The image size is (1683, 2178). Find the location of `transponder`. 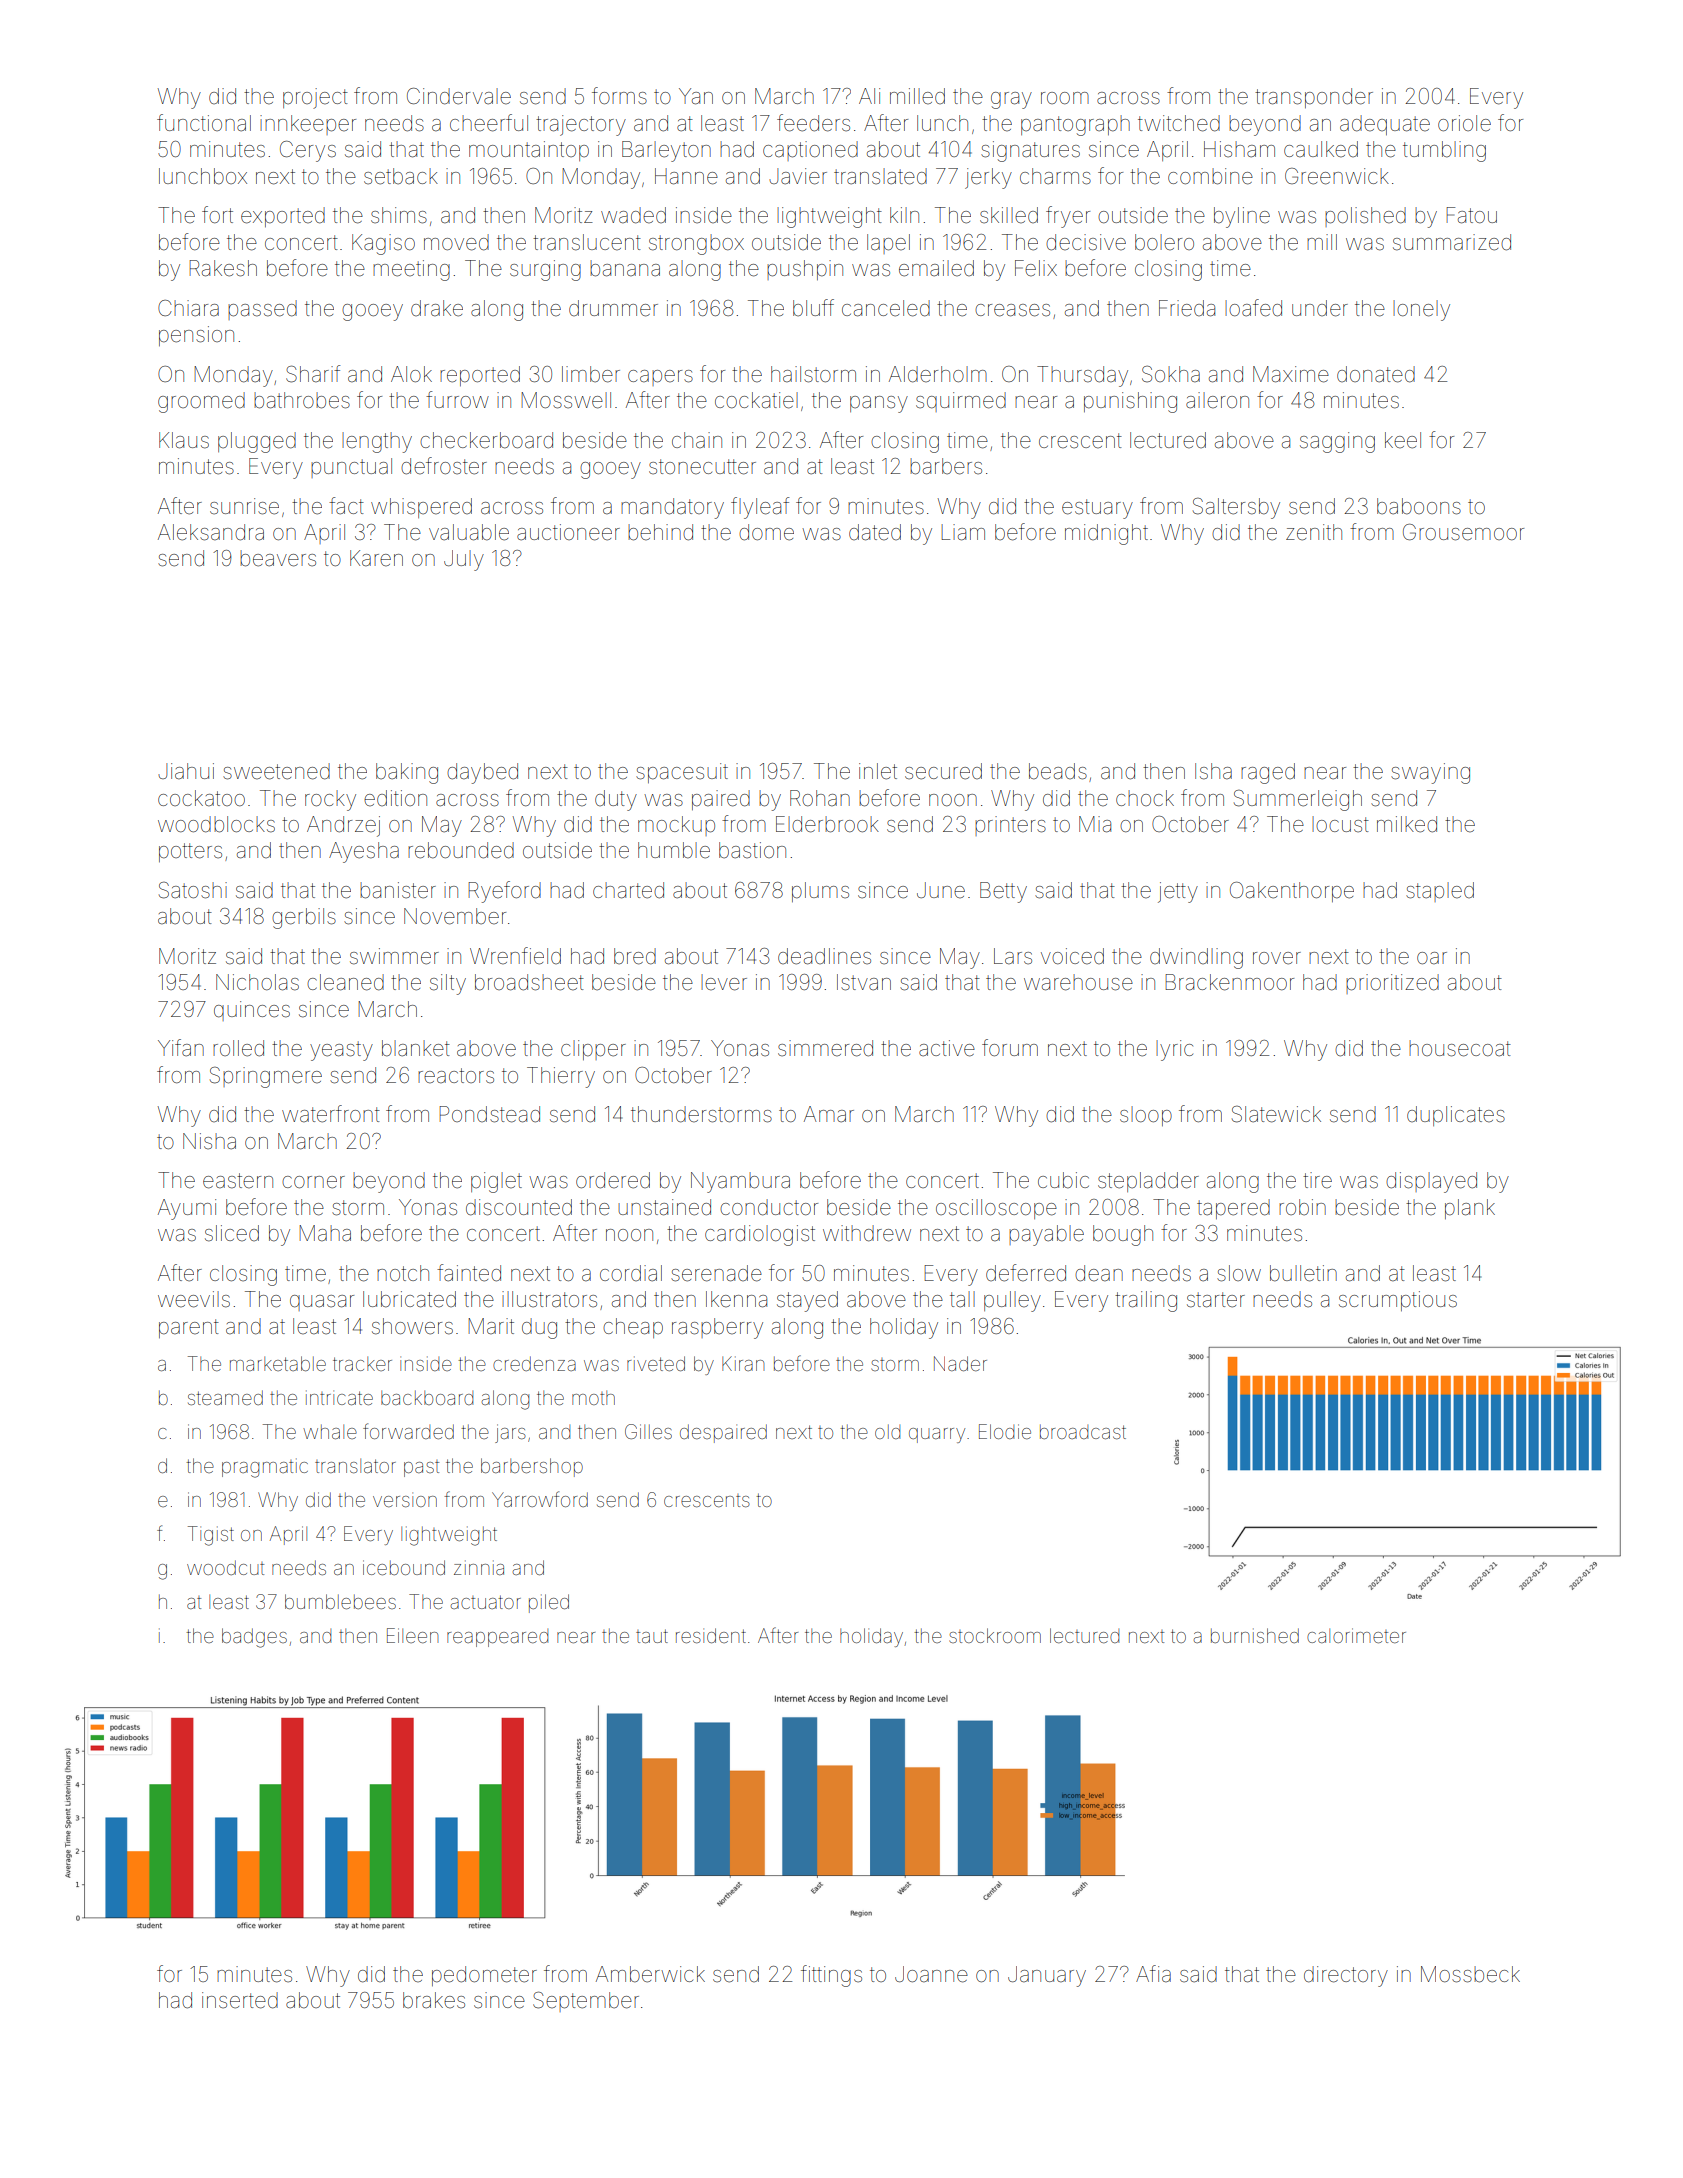

transponder is located at coordinates (1314, 98).
